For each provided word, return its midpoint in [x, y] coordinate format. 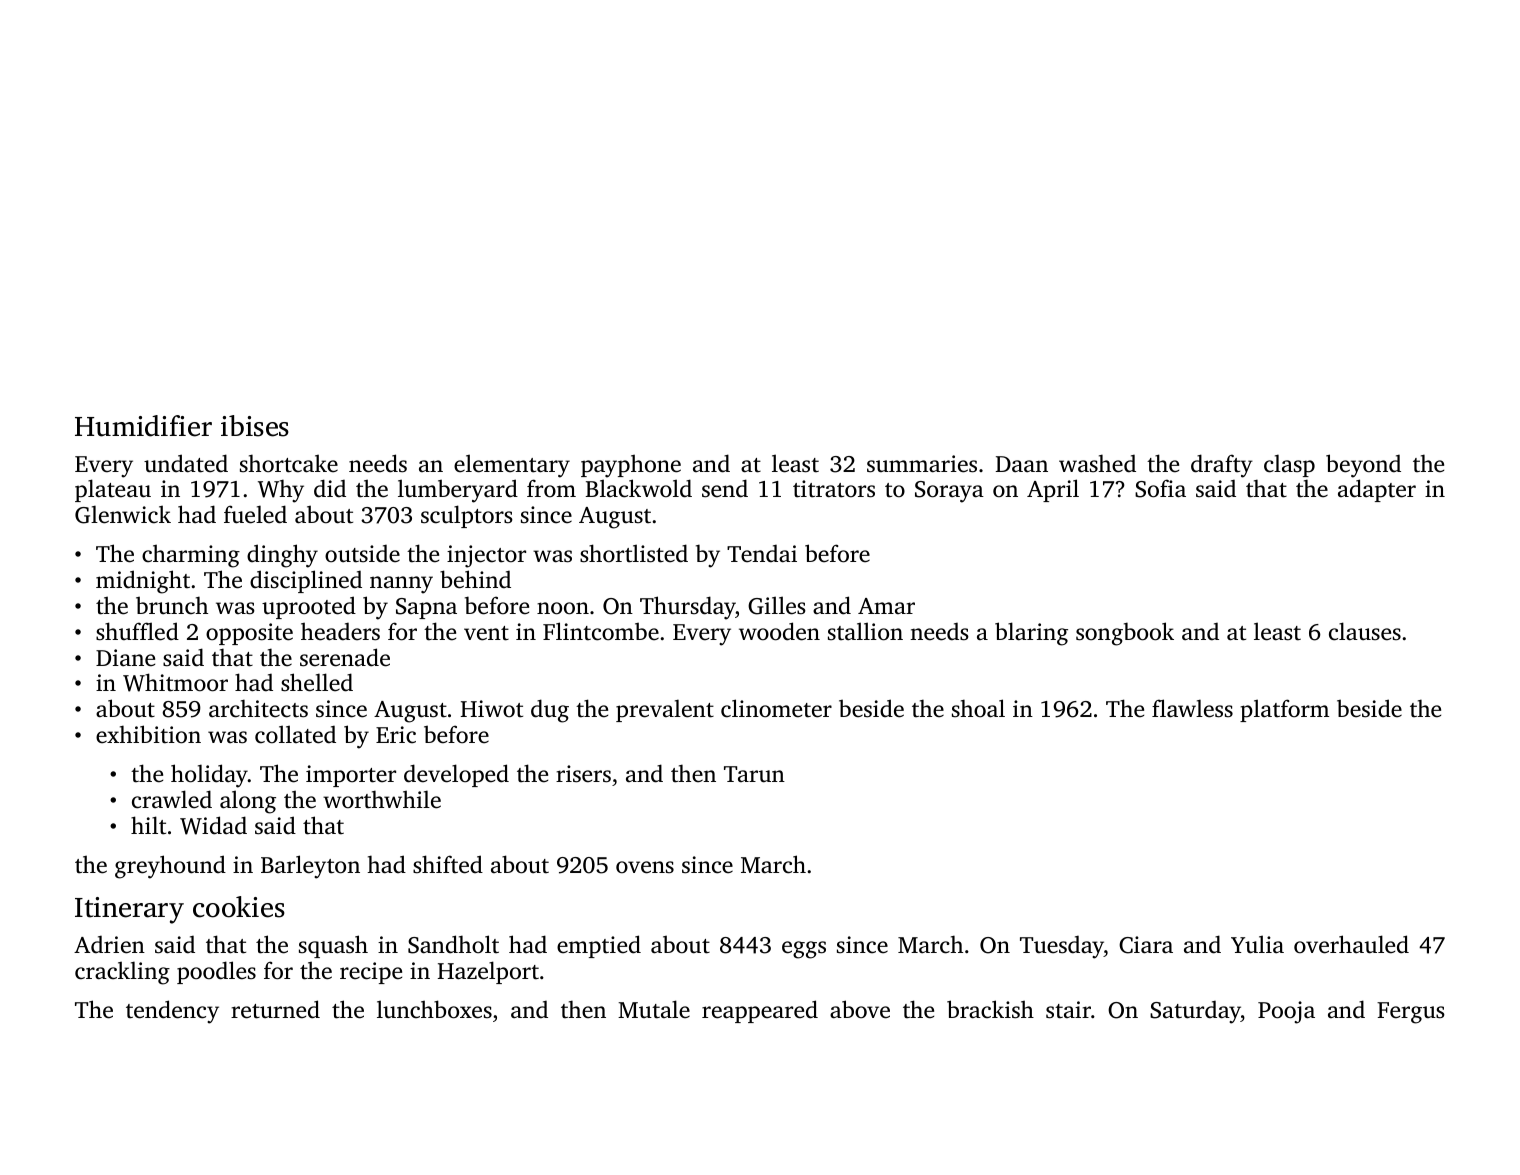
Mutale [654, 1009]
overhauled [1351, 944]
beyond [1363, 466]
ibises [255, 426]
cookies [239, 907]
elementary [512, 466]
